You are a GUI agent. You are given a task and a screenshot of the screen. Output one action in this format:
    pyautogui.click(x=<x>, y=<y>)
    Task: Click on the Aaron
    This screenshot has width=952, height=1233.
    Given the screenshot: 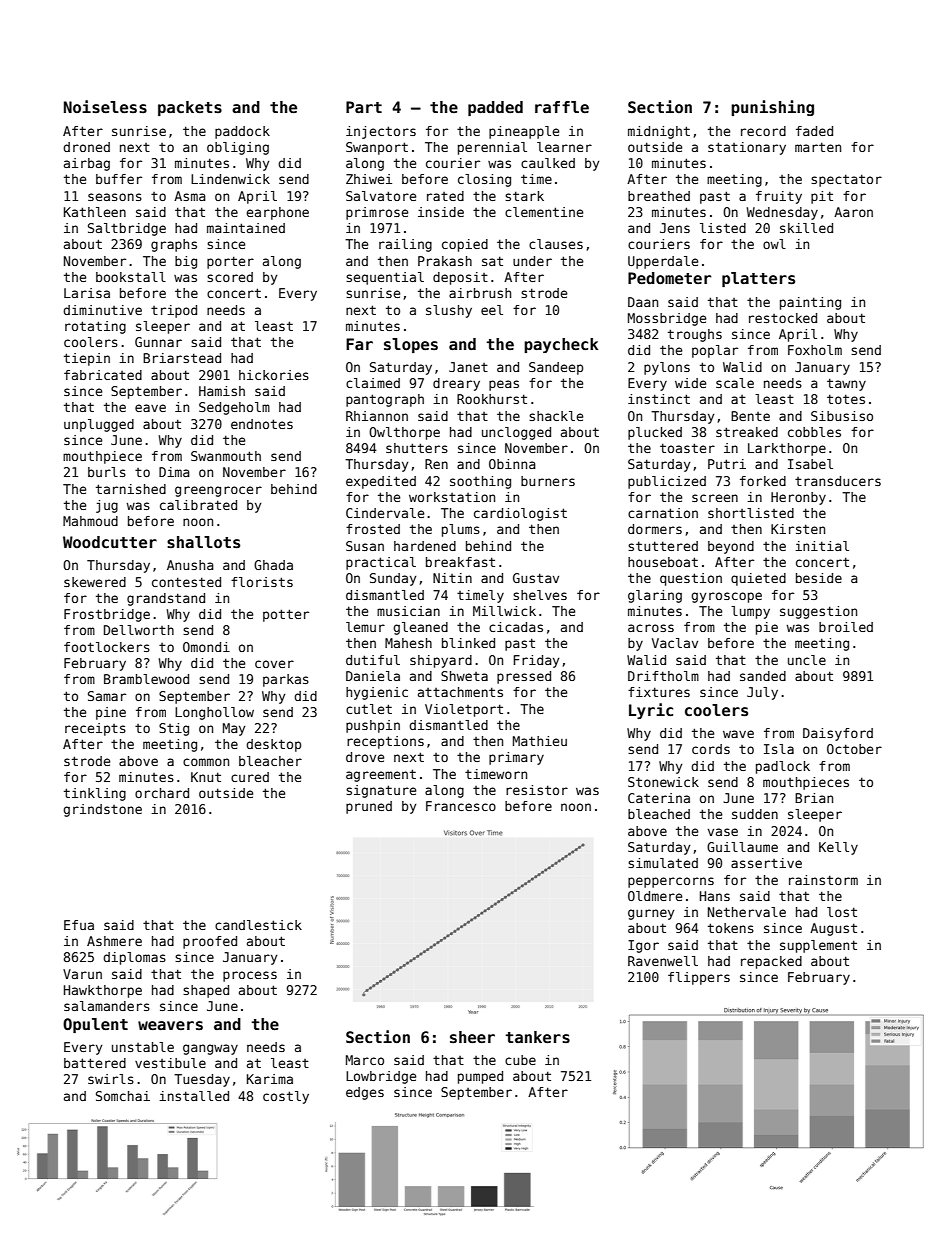 What is the action you would take?
    pyautogui.click(x=853, y=212)
